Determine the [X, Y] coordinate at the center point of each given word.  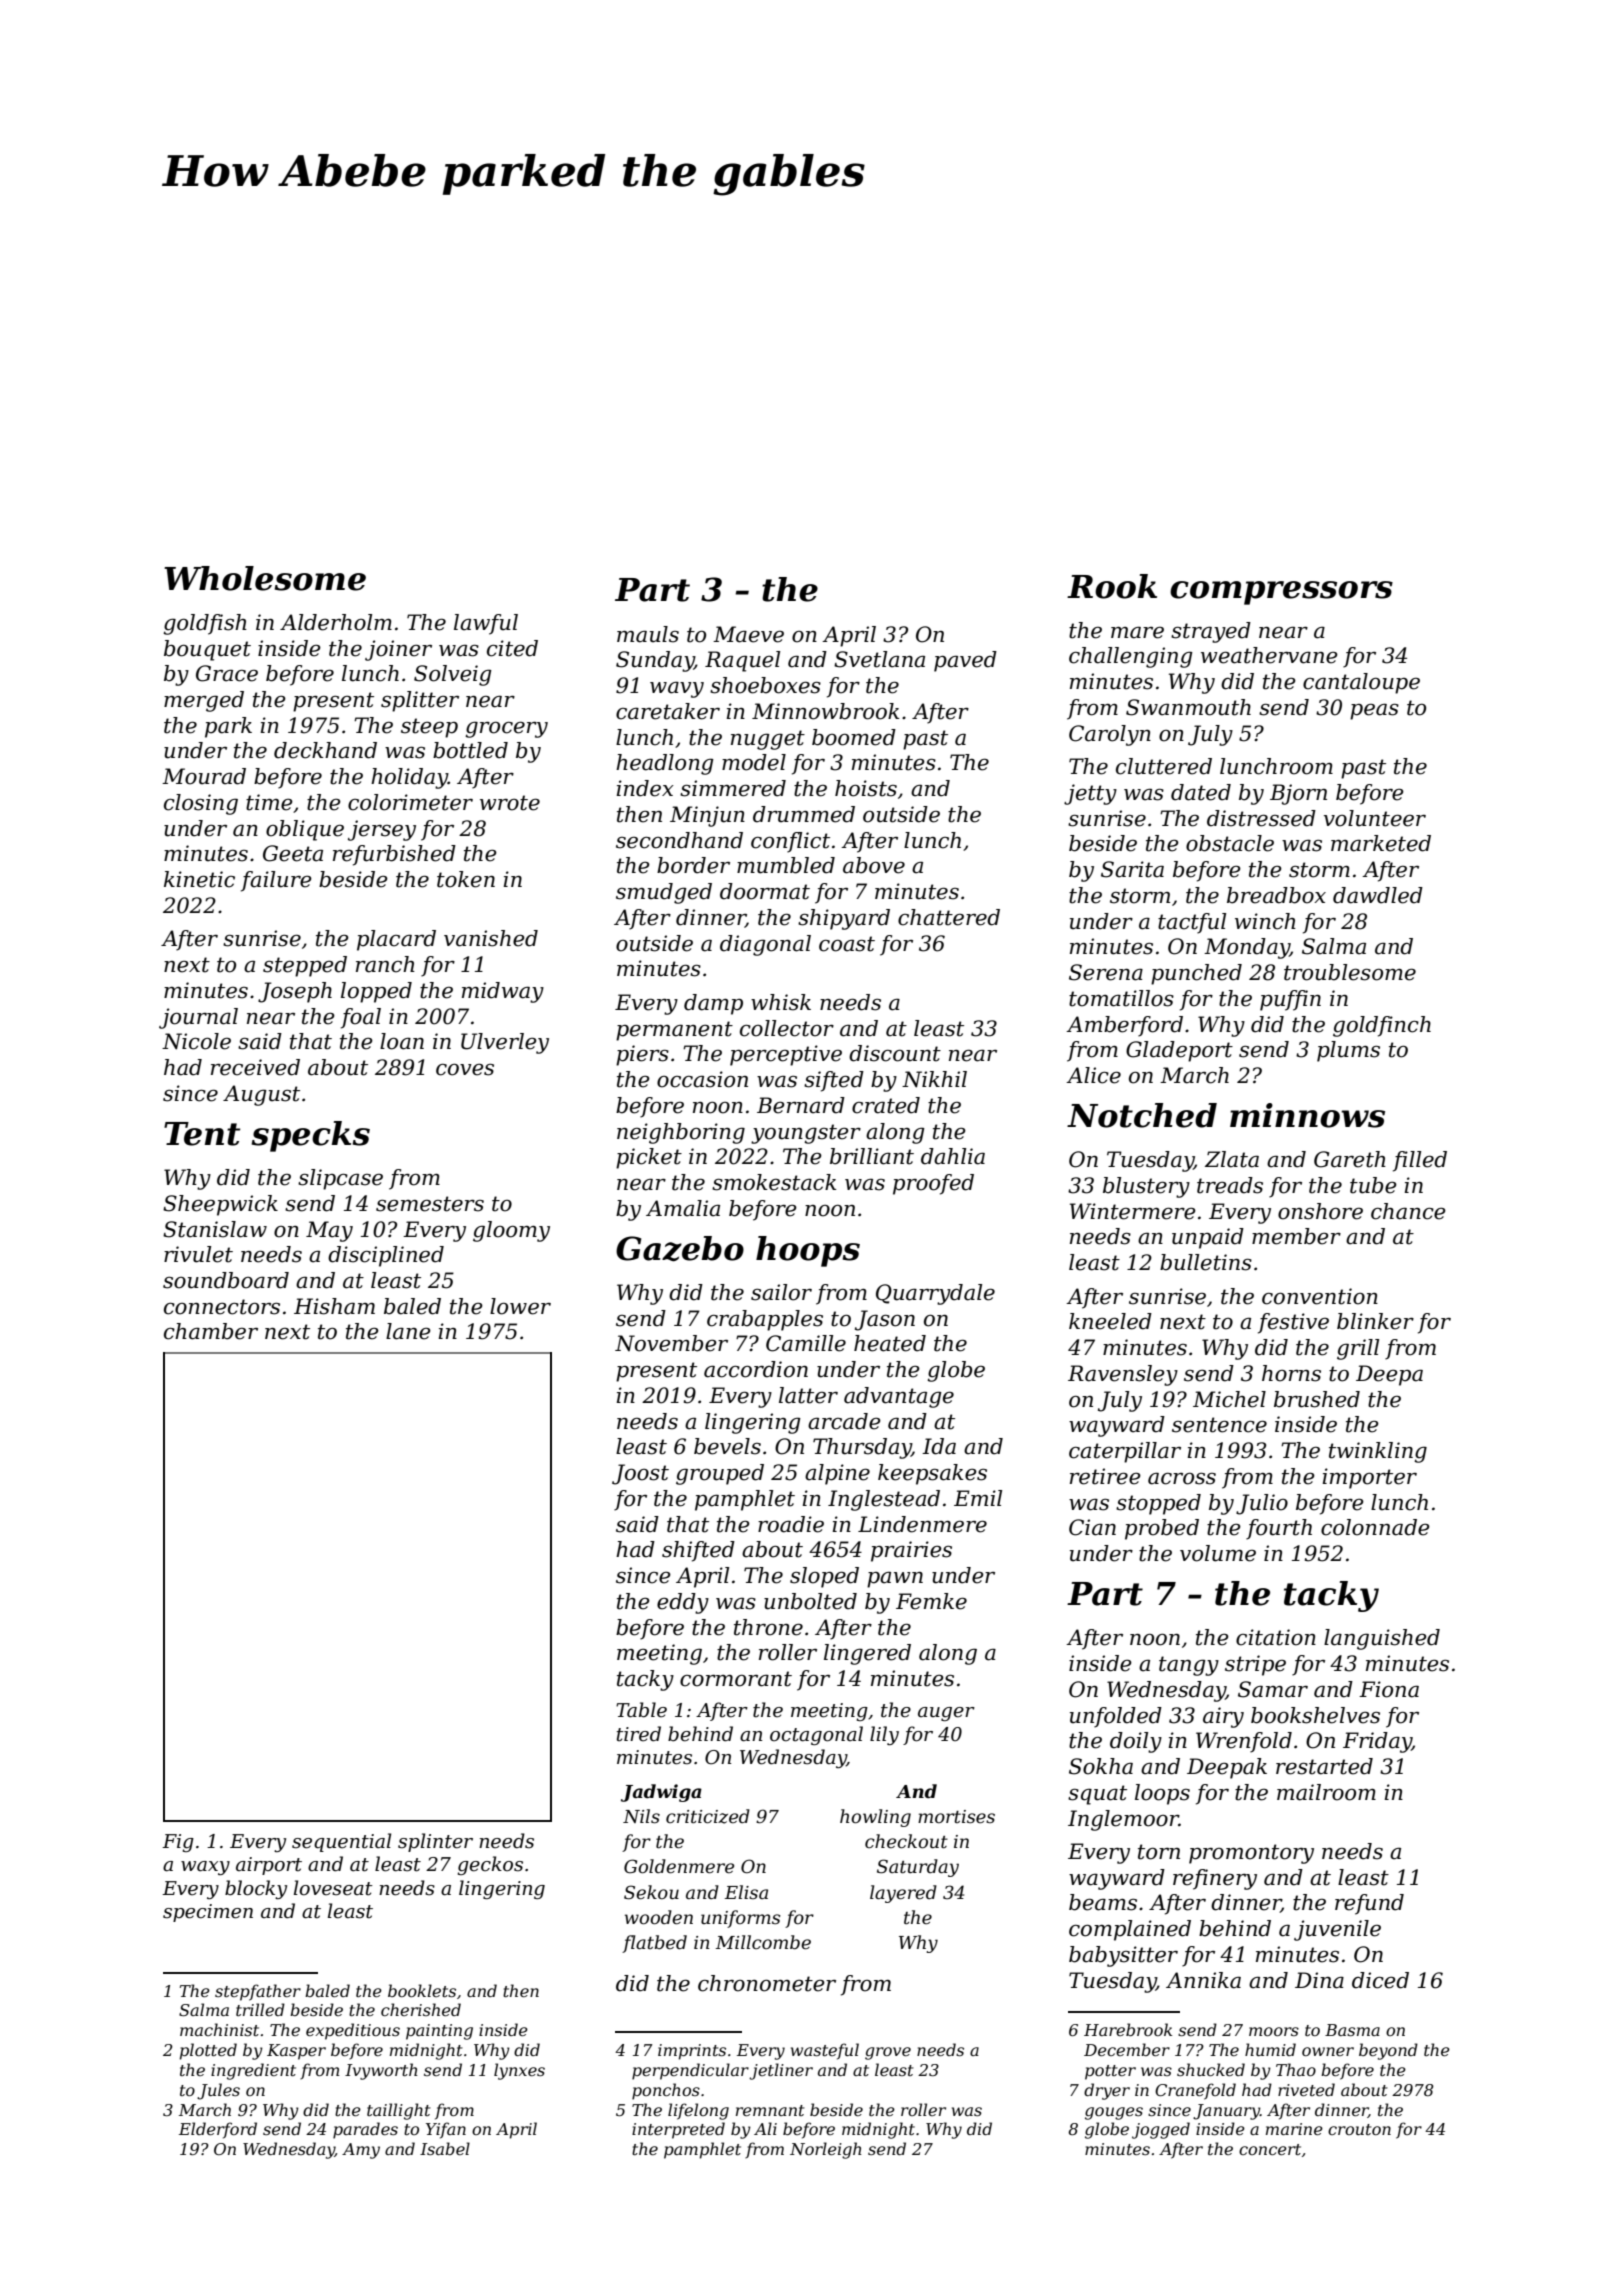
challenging [1131, 657]
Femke [931, 1601]
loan [402, 1041]
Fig [178, 1843]
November [671, 1343]
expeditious [353, 2031]
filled [1420, 1161]
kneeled [1110, 1321]
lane [408, 1331]
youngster [806, 1134]
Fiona [1389, 1689]
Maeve [748, 634]
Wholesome [265, 578]
